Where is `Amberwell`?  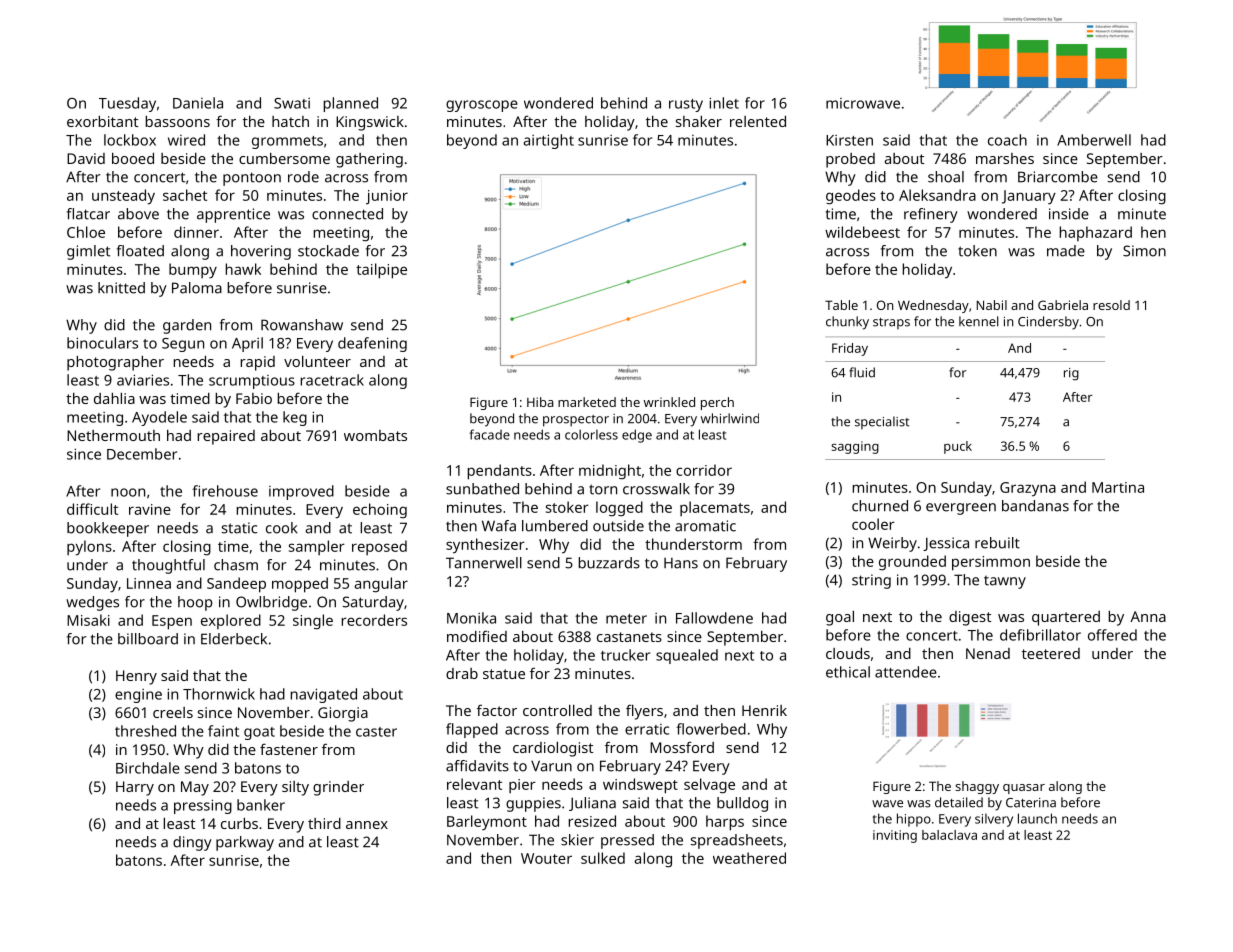 Amberwell is located at coordinates (1094, 140).
